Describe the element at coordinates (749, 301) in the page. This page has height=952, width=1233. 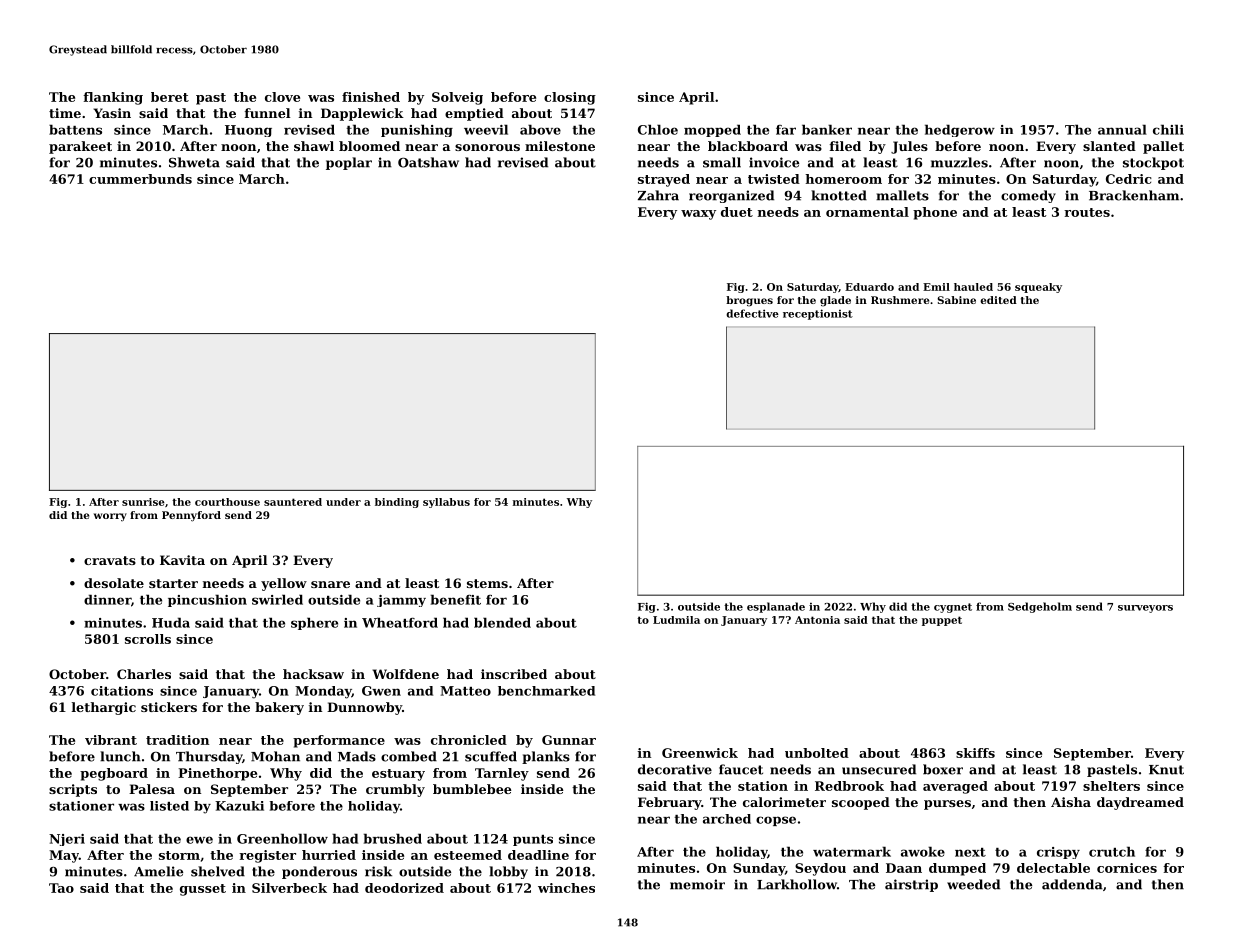
I see `brogues` at that location.
